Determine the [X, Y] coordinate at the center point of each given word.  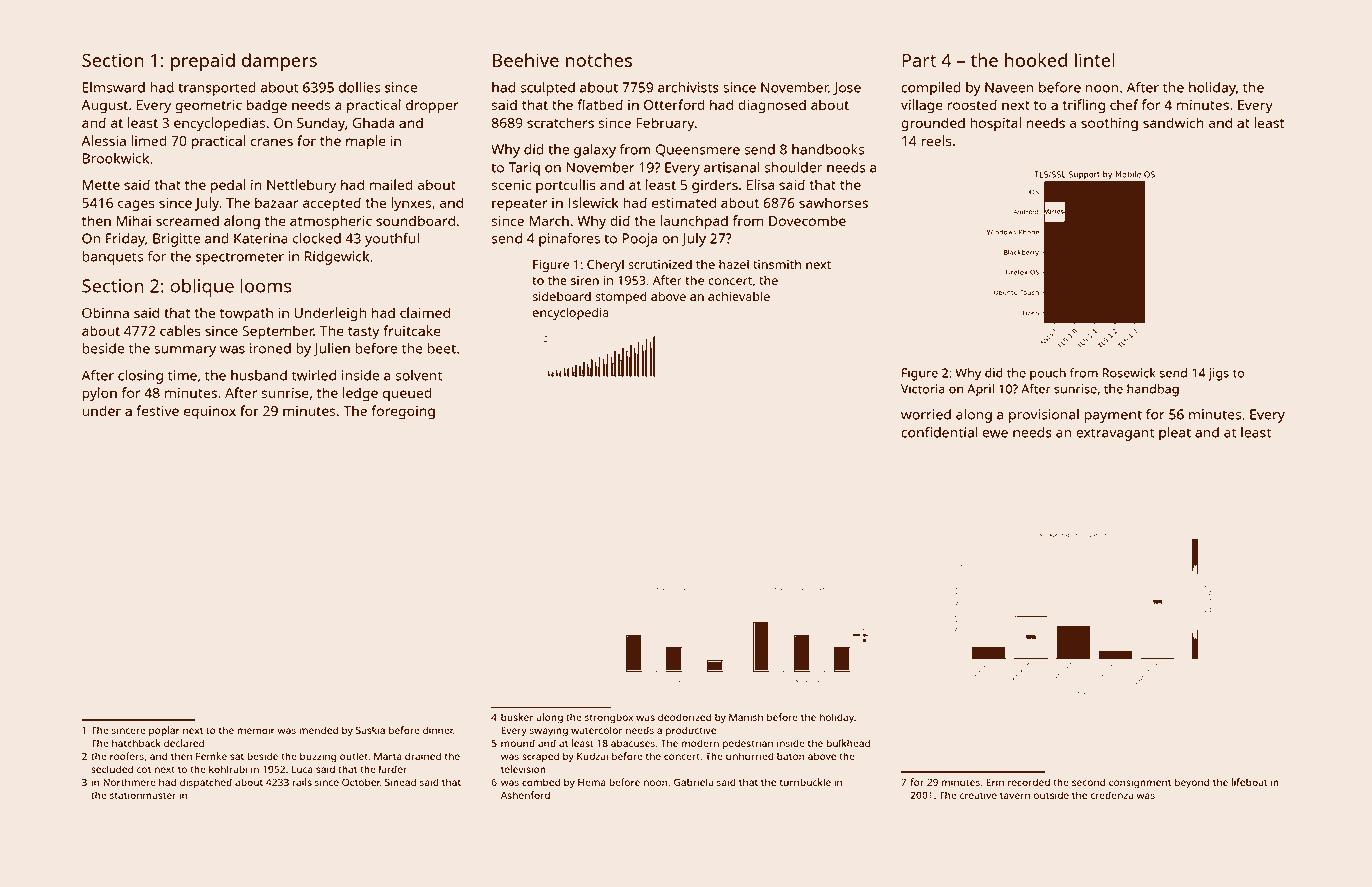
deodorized [684, 717]
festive [158, 410]
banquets [112, 258]
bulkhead [848, 743]
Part [919, 60]
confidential [939, 432]
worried [926, 414]
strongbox [609, 718]
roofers [127, 756]
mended [318, 730]
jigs [1218, 374]
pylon [99, 394]
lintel [1095, 60]
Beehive [526, 60]
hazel [734, 264]
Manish [746, 717]
